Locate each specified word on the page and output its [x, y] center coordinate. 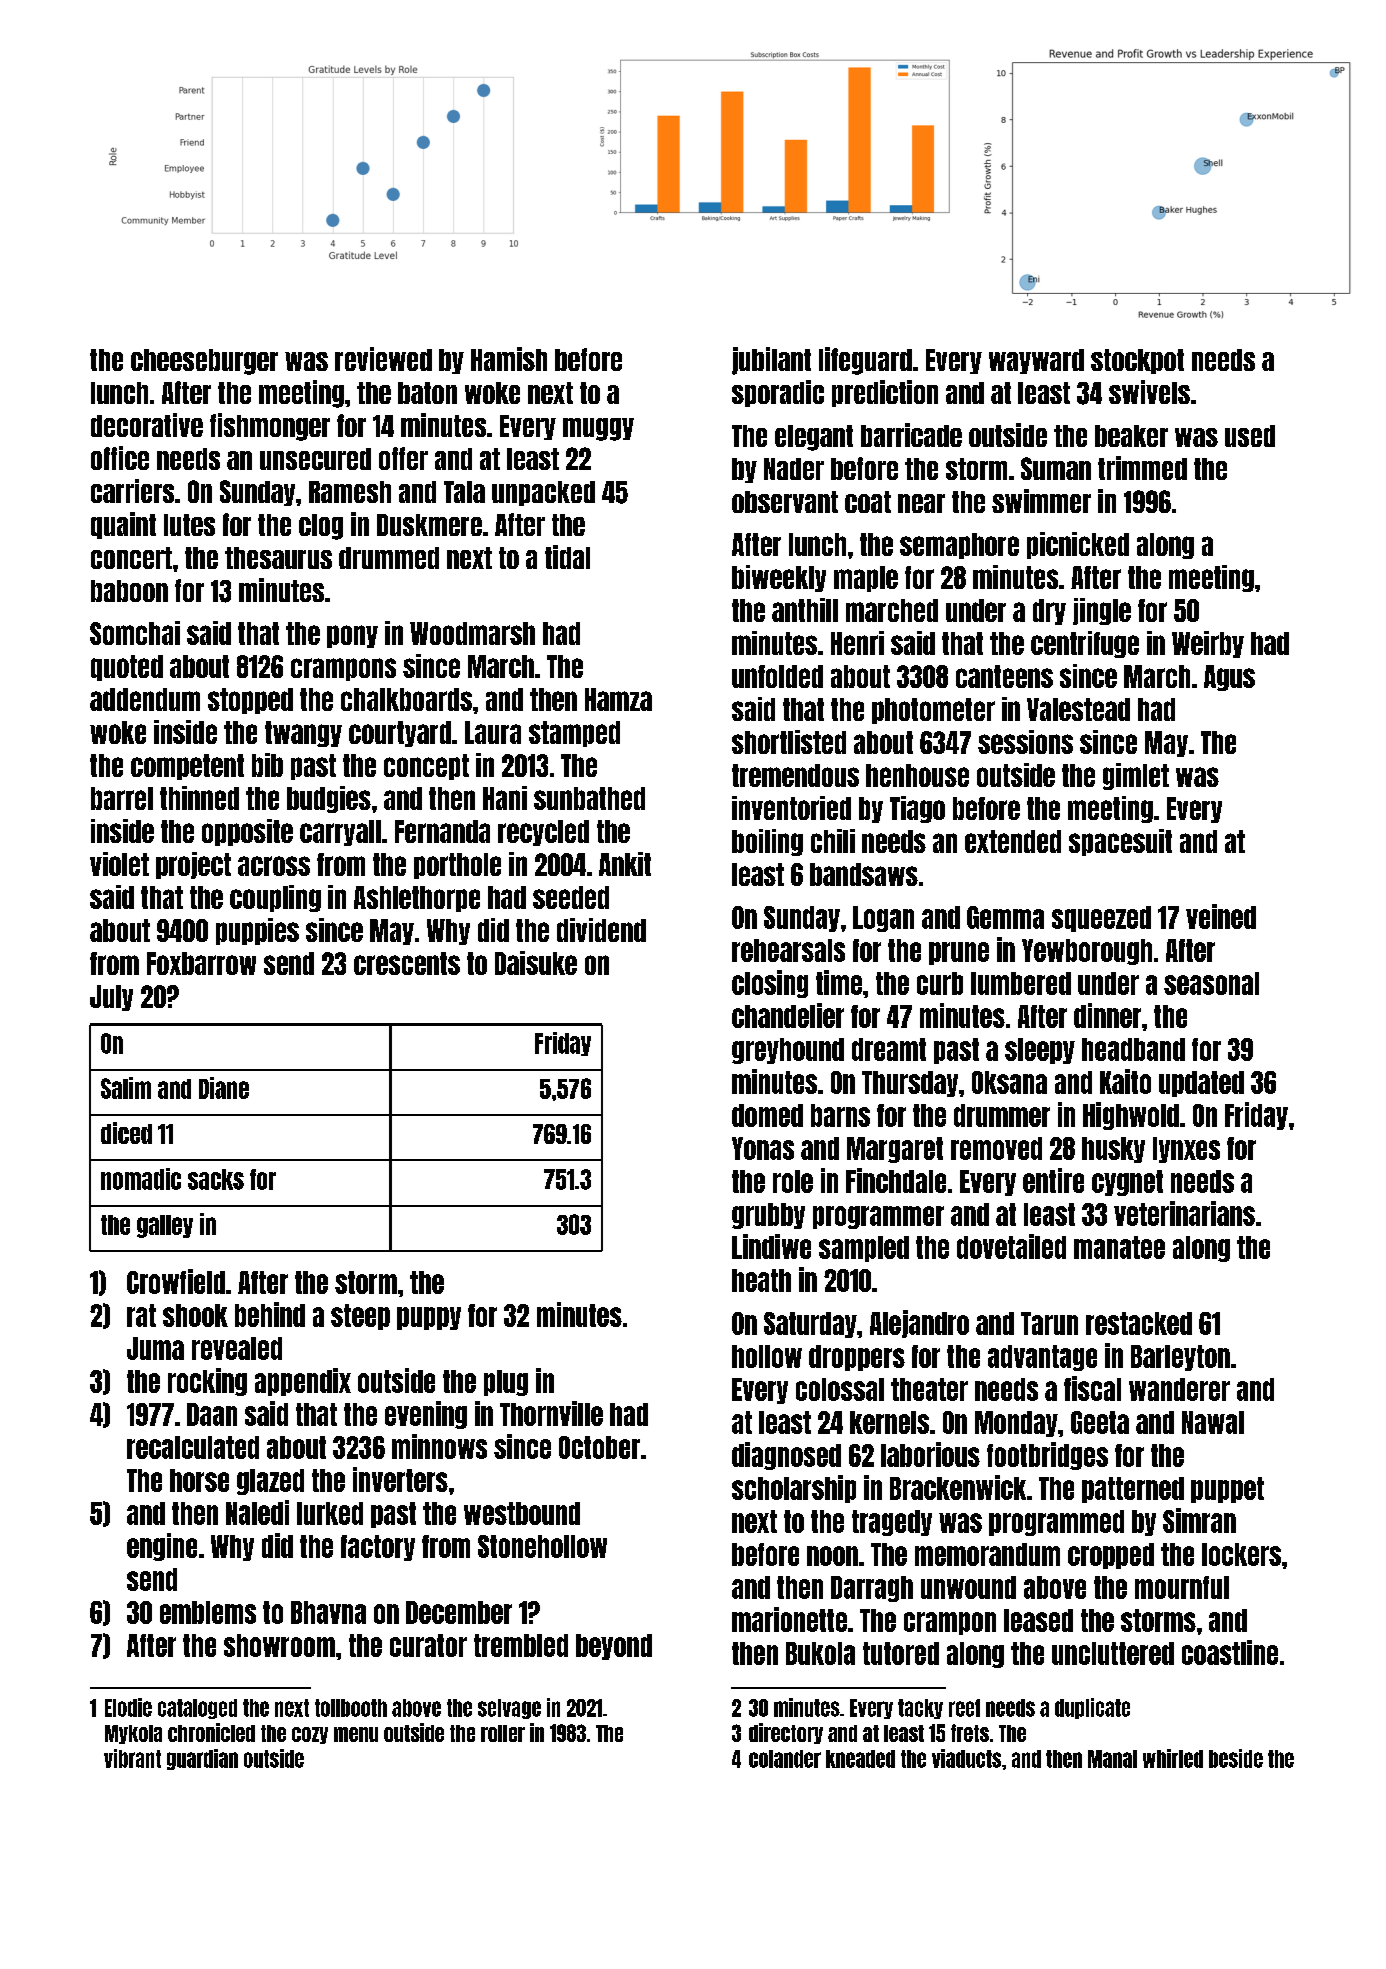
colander [785, 1759]
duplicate [1092, 1708]
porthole [457, 866]
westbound [522, 1513]
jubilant [771, 361]
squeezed [1101, 919]
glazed [270, 1482]
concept [426, 767]
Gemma [1005, 917]
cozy [310, 1735]
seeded [571, 897]
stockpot [1137, 361]
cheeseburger [204, 362]
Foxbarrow [201, 963]
